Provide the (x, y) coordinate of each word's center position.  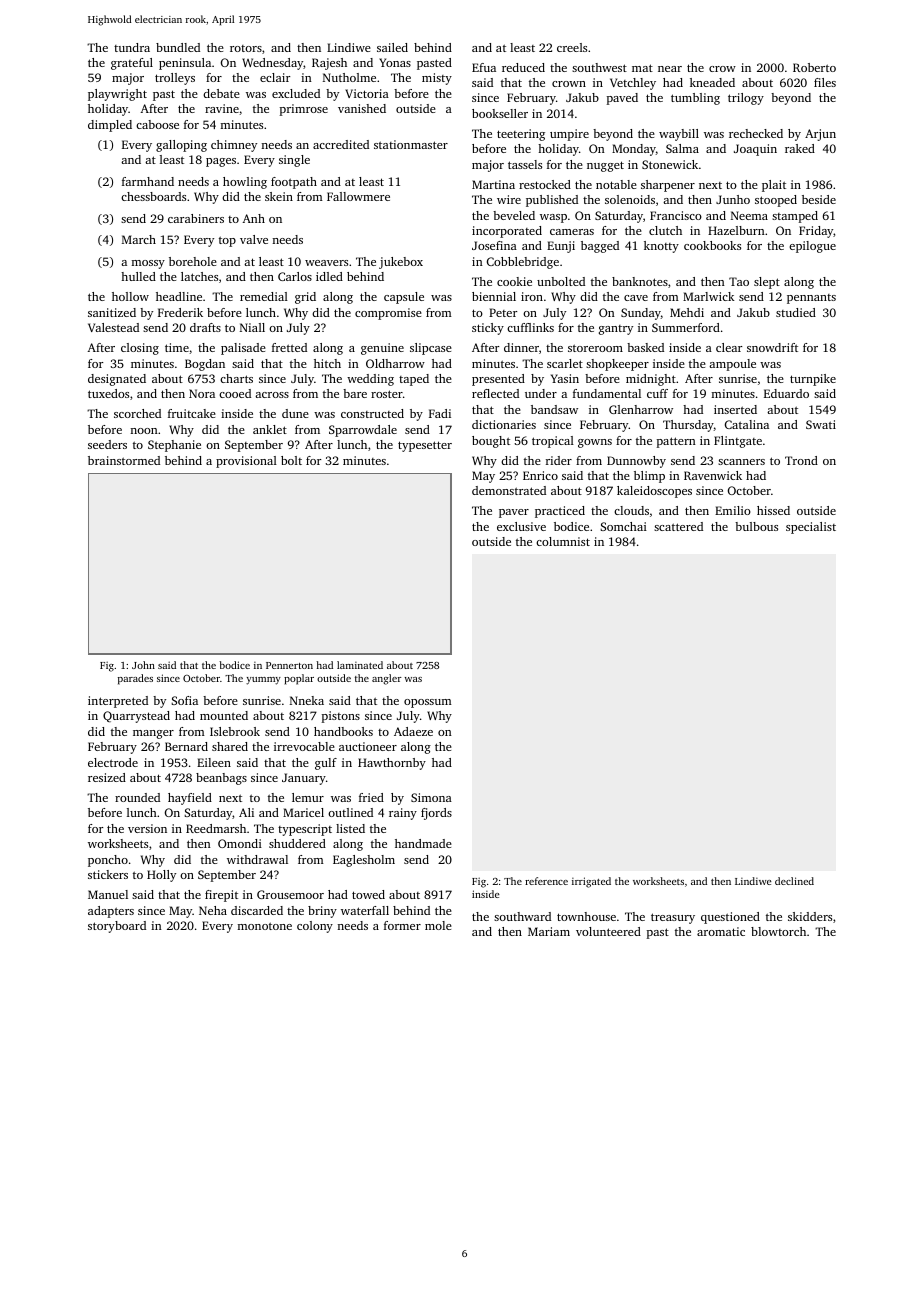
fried (371, 797)
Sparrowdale (363, 431)
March (139, 239)
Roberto (814, 67)
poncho (108, 861)
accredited (341, 144)
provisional (246, 462)
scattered (678, 526)
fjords (436, 814)
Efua (484, 67)
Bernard (186, 746)
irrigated (591, 882)
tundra (132, 47)
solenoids (630, 199)
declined (794, 881)
